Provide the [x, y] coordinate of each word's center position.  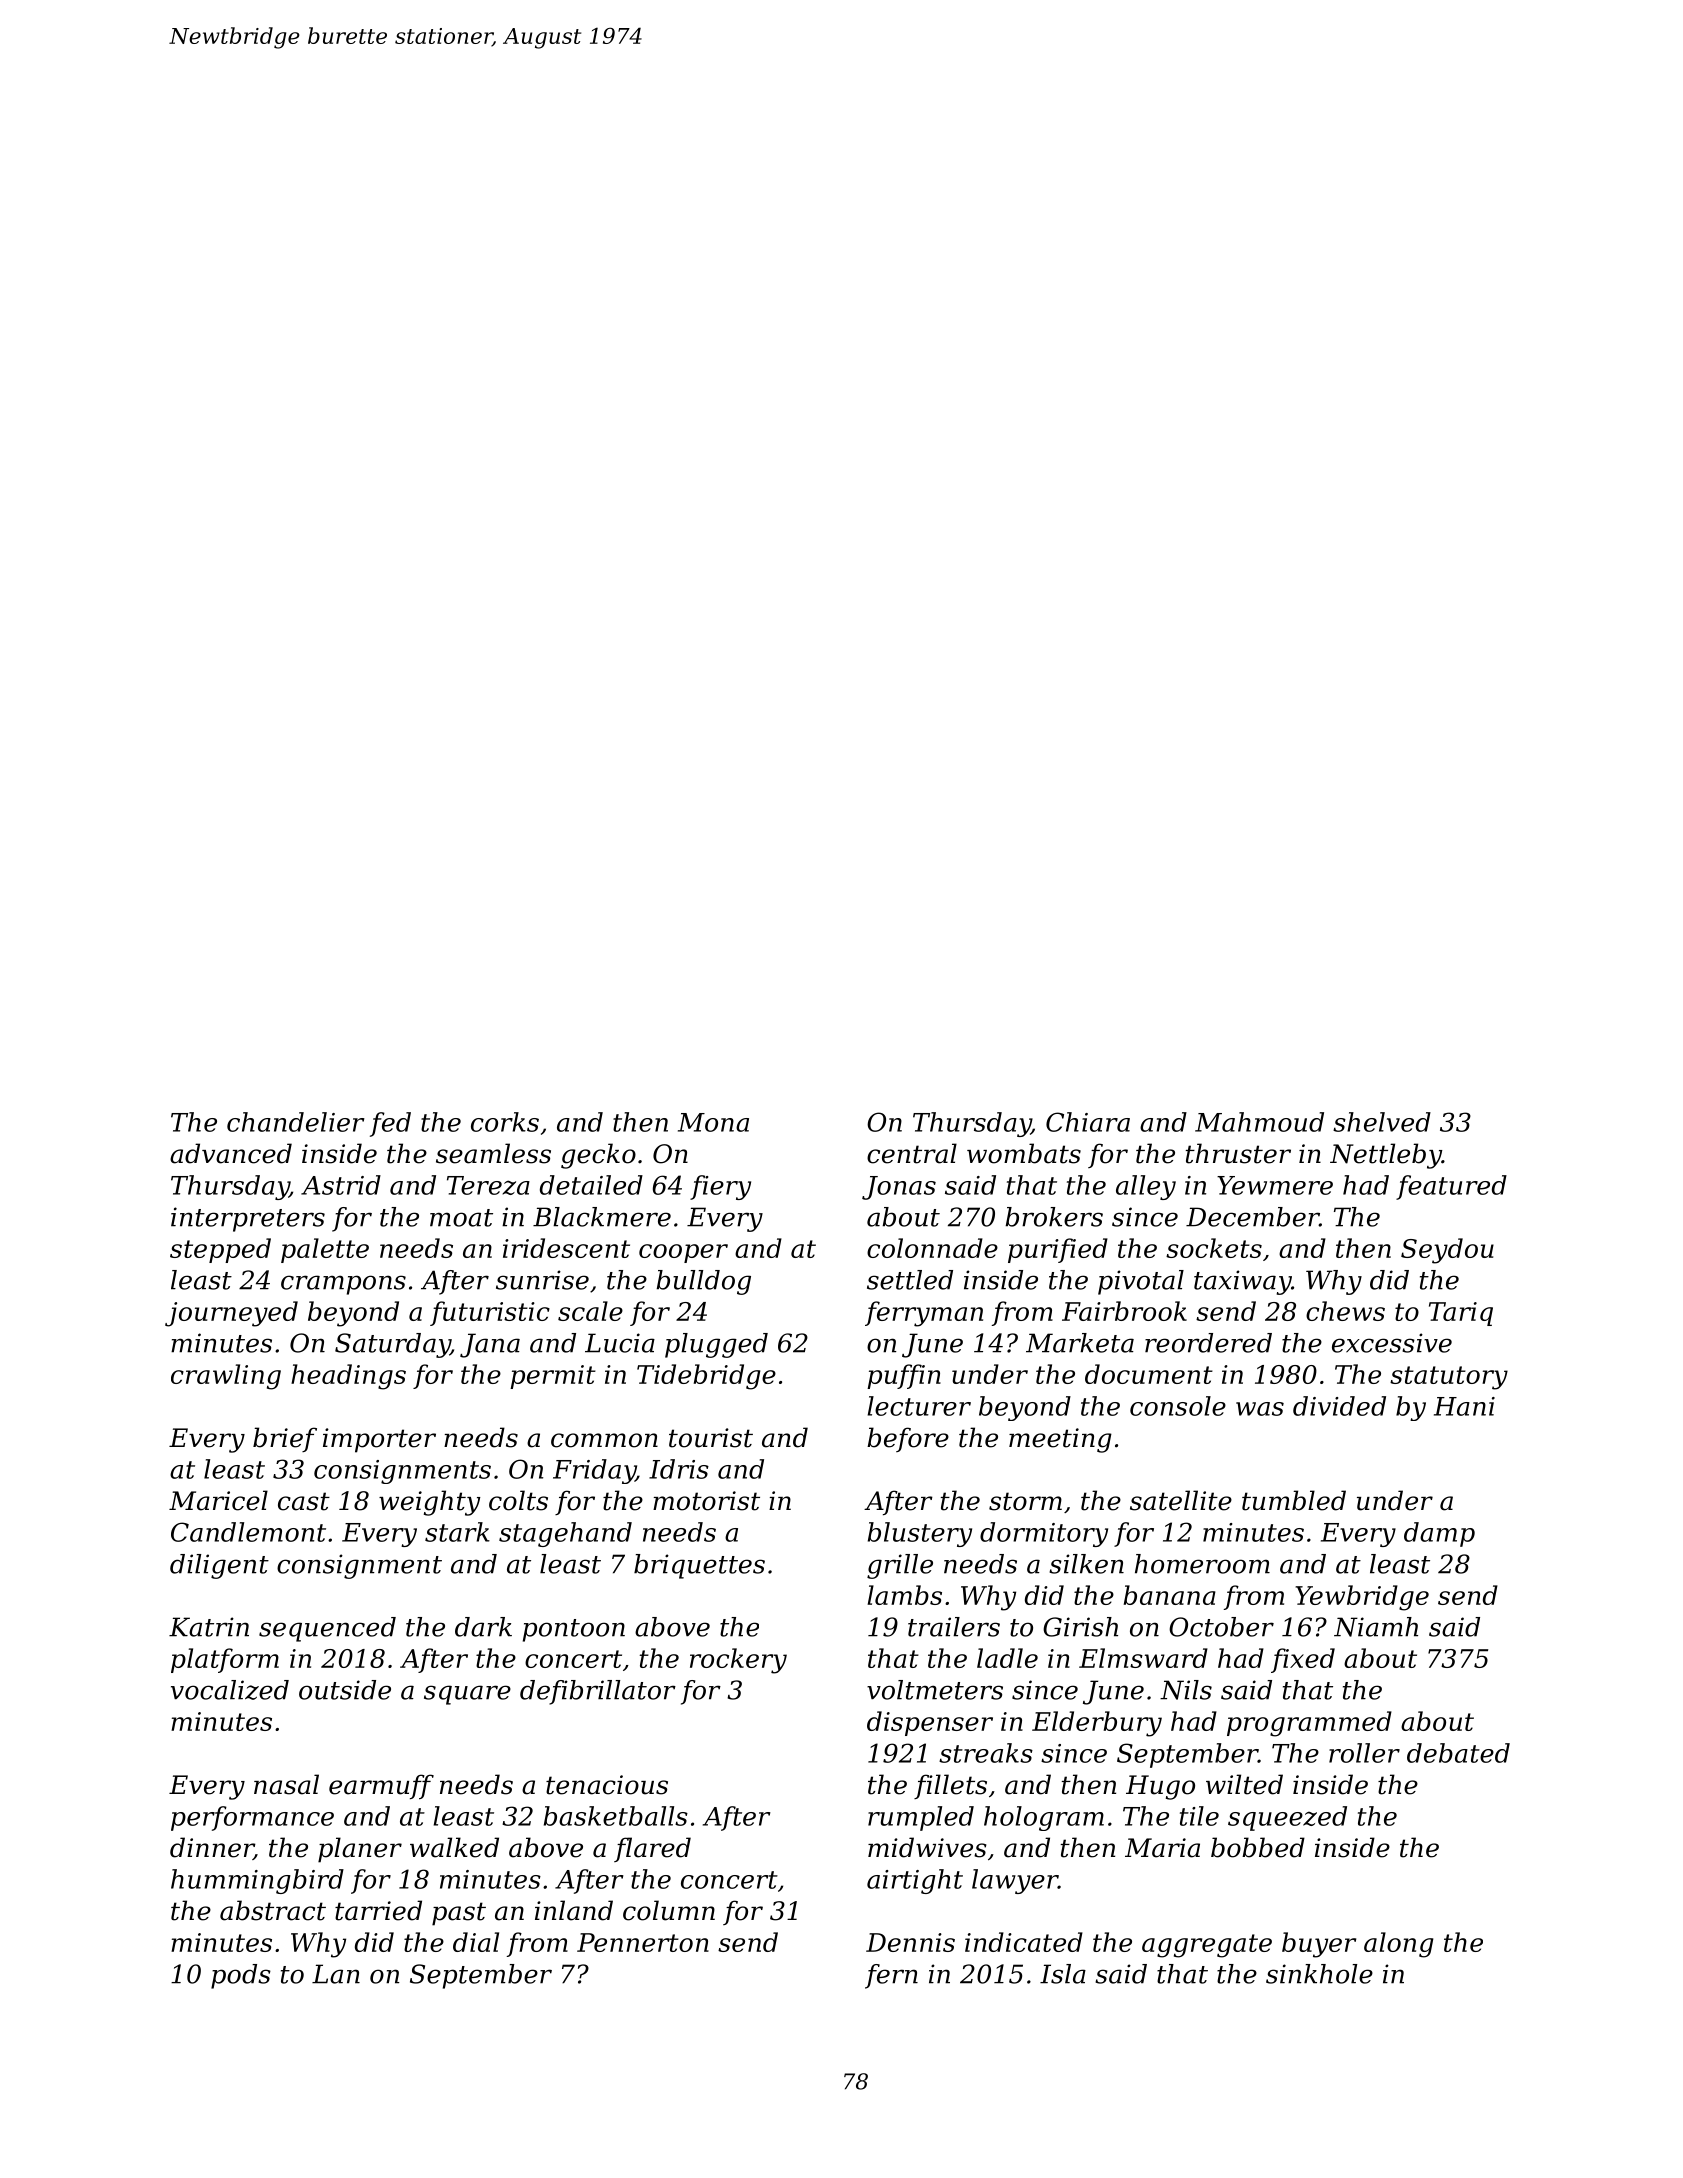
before [908, 1439]
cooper [683, 1253]
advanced [231, 1153]
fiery [720, 1187]
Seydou [1447, 1251]
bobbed [1258, 1847]
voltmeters [935, 1690]
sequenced [327, 1629]
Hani [1464, 1406]
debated [1458, 1753]
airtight [915, 1881]
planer [360, 1850]
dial [476, 1942]
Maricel [218, 1500]
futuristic [490, 1313]
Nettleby [1386, 1156]
